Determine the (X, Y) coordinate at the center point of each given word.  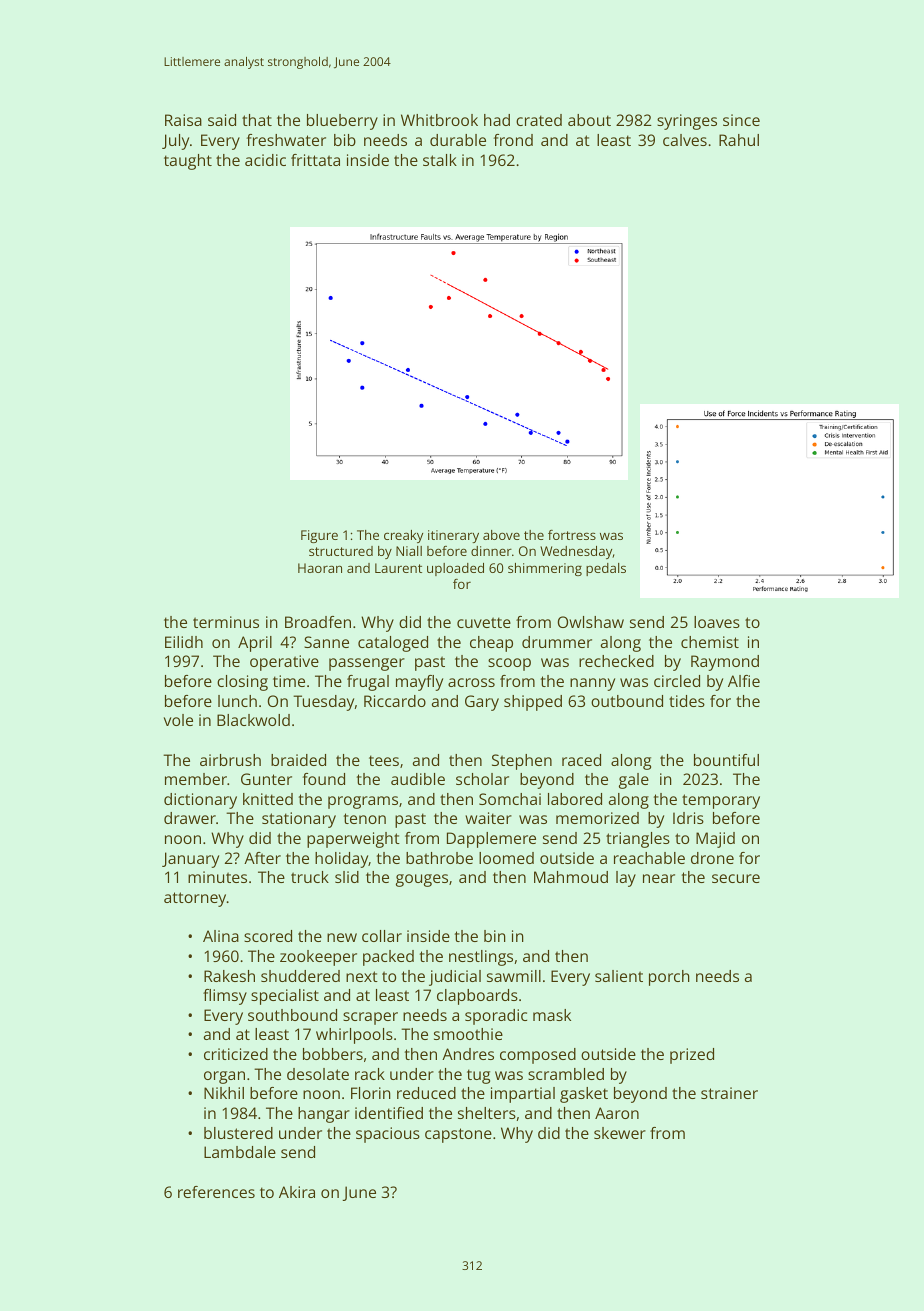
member (196, 779)
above (501, 535)
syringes (687, 122)
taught (188, 162)
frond (513, 140)
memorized (597, 818)
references (216, 1192)
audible (418, 779)
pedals (606, 569)
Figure (319, 536)
